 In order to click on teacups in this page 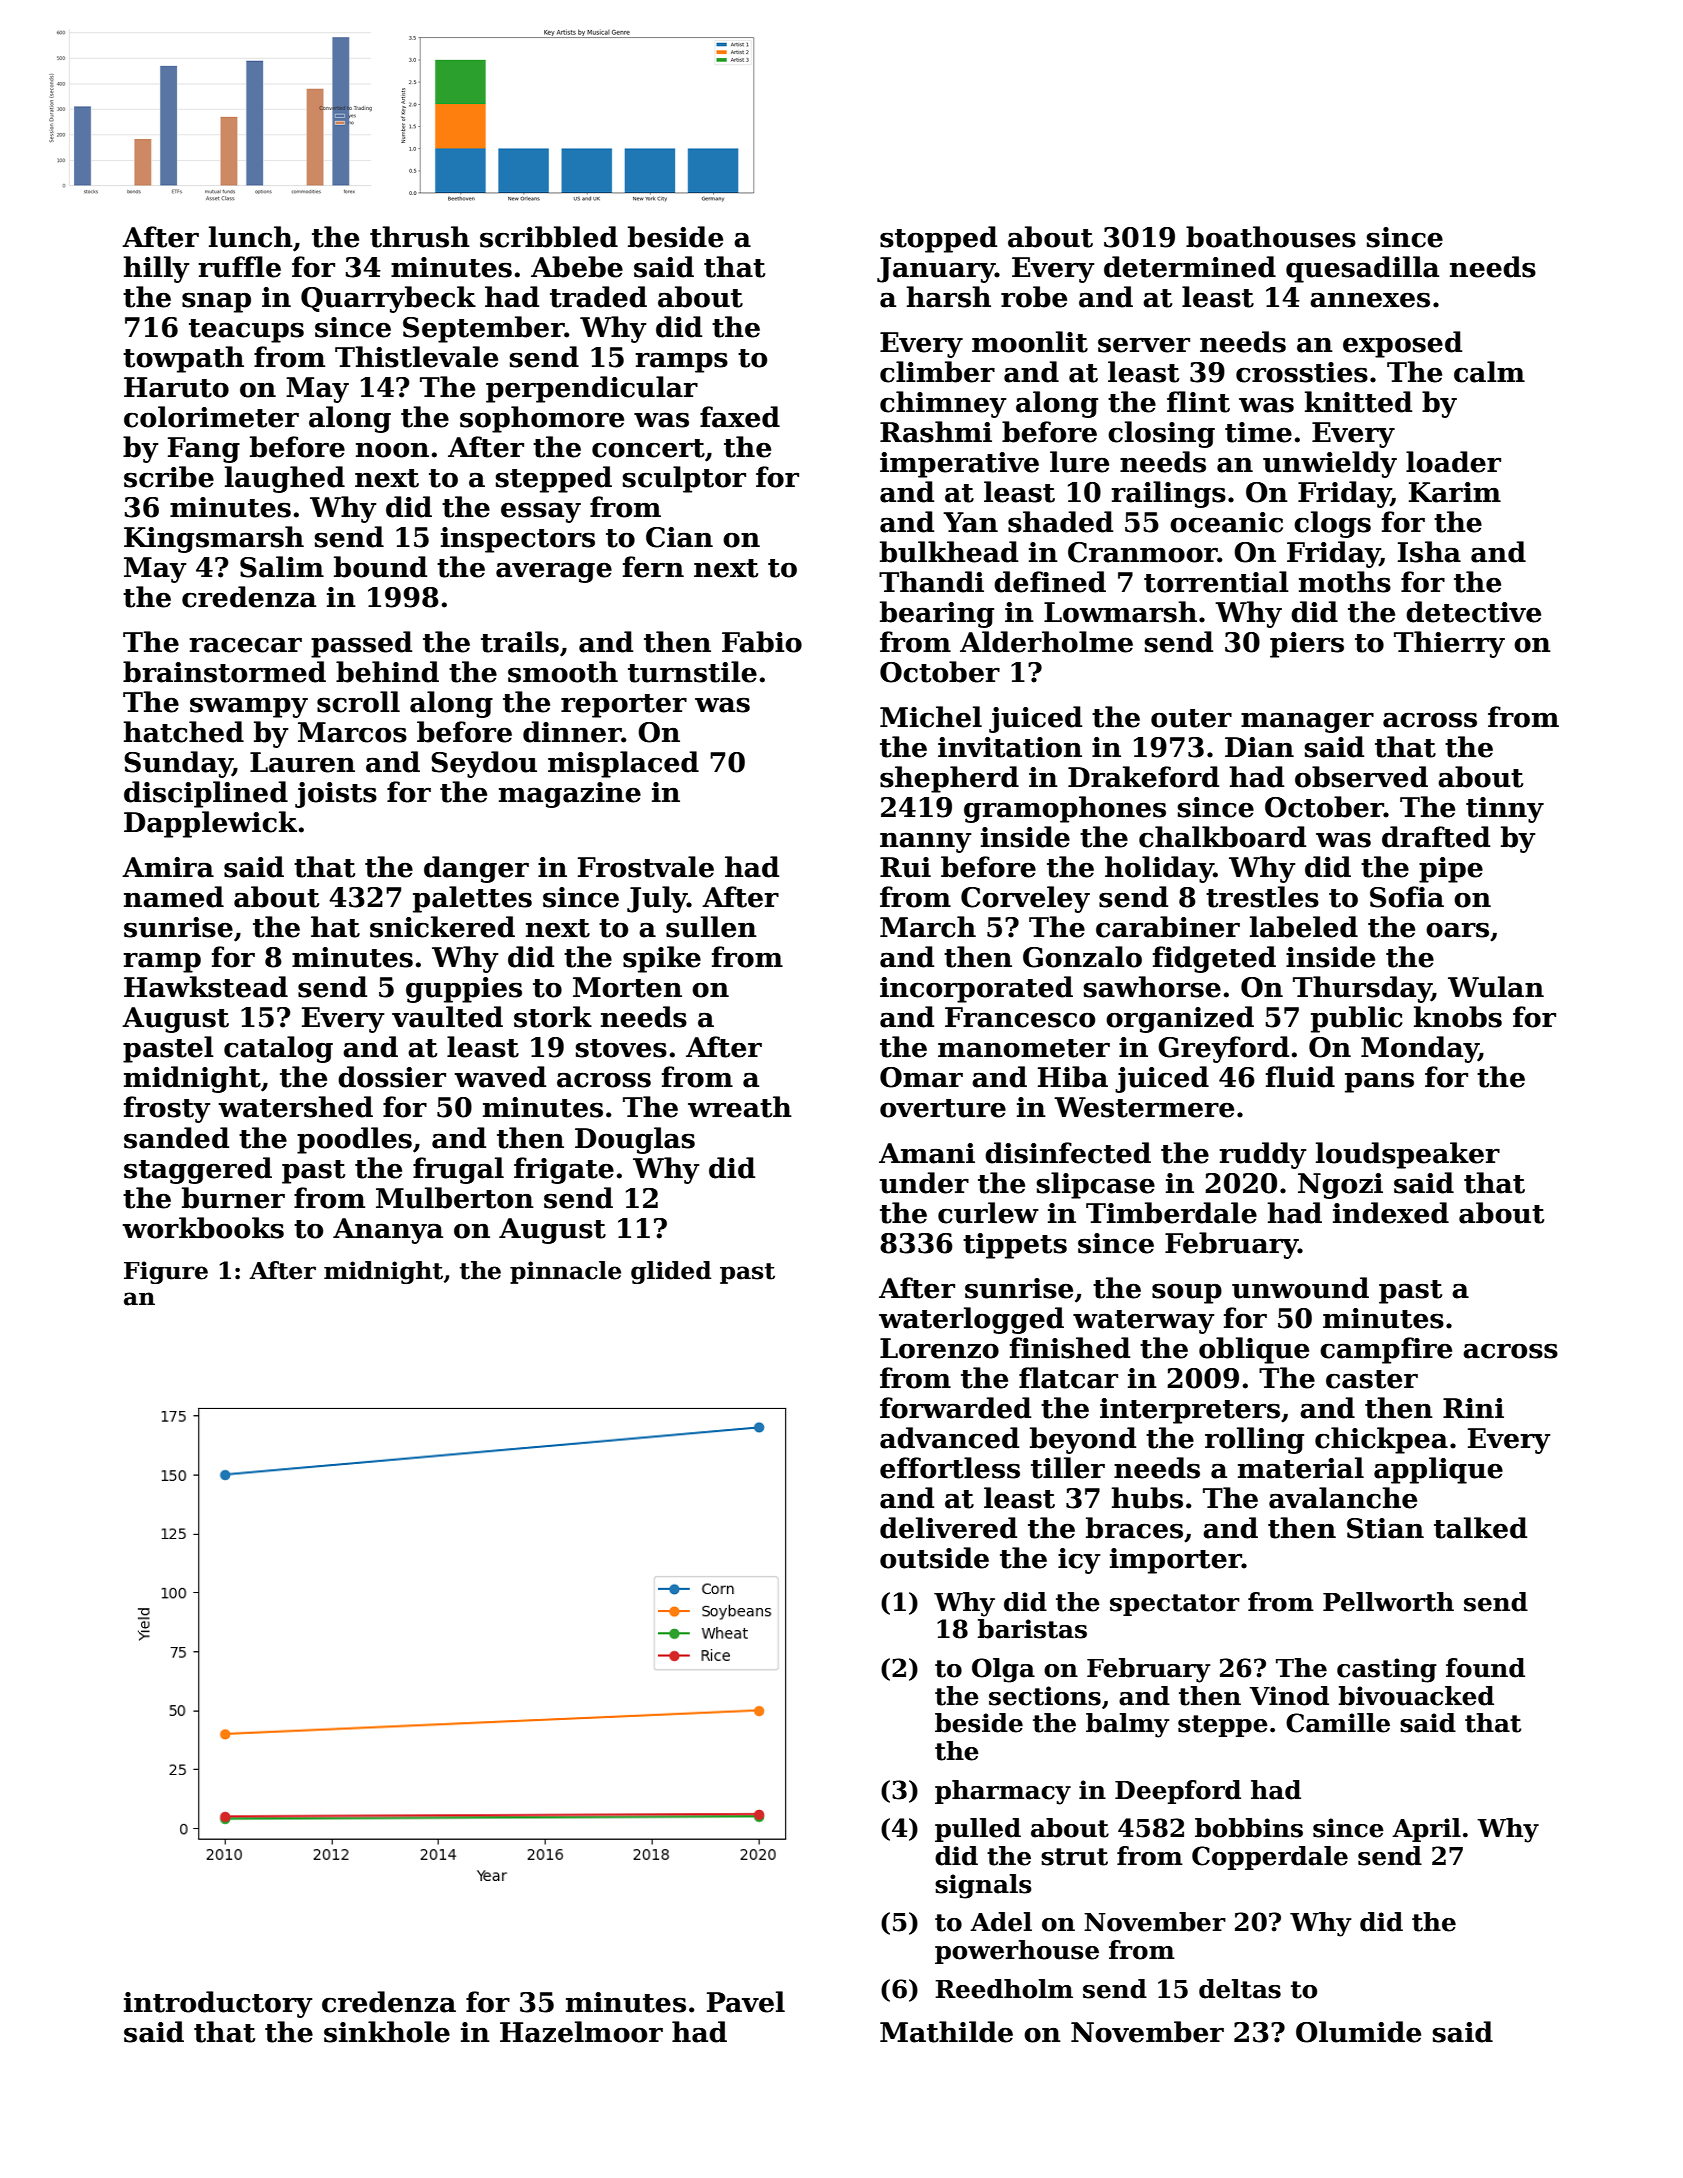, I will do `click(246, 331)`.
